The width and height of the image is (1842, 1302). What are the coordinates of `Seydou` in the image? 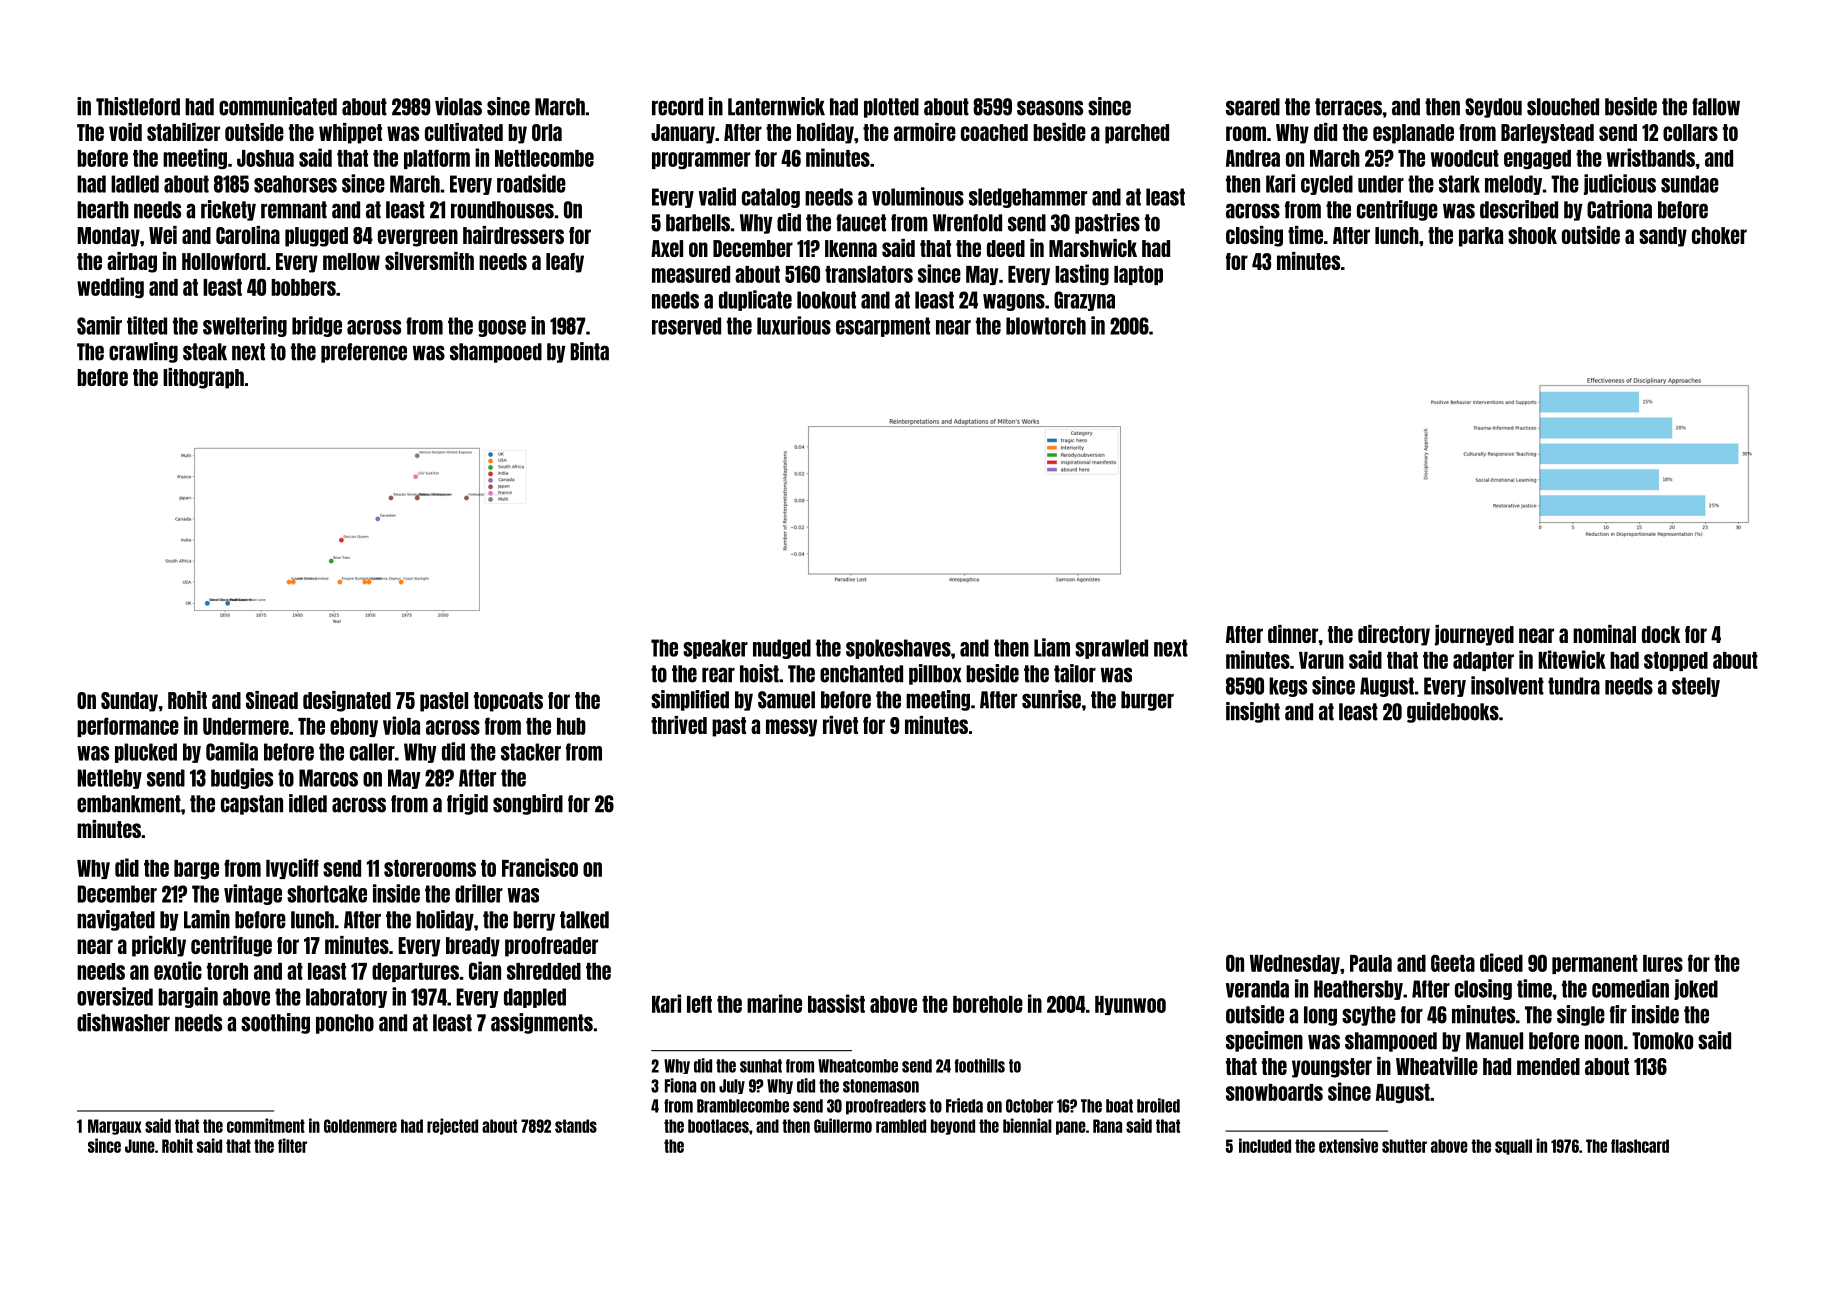 It's located at (1493, 108).
